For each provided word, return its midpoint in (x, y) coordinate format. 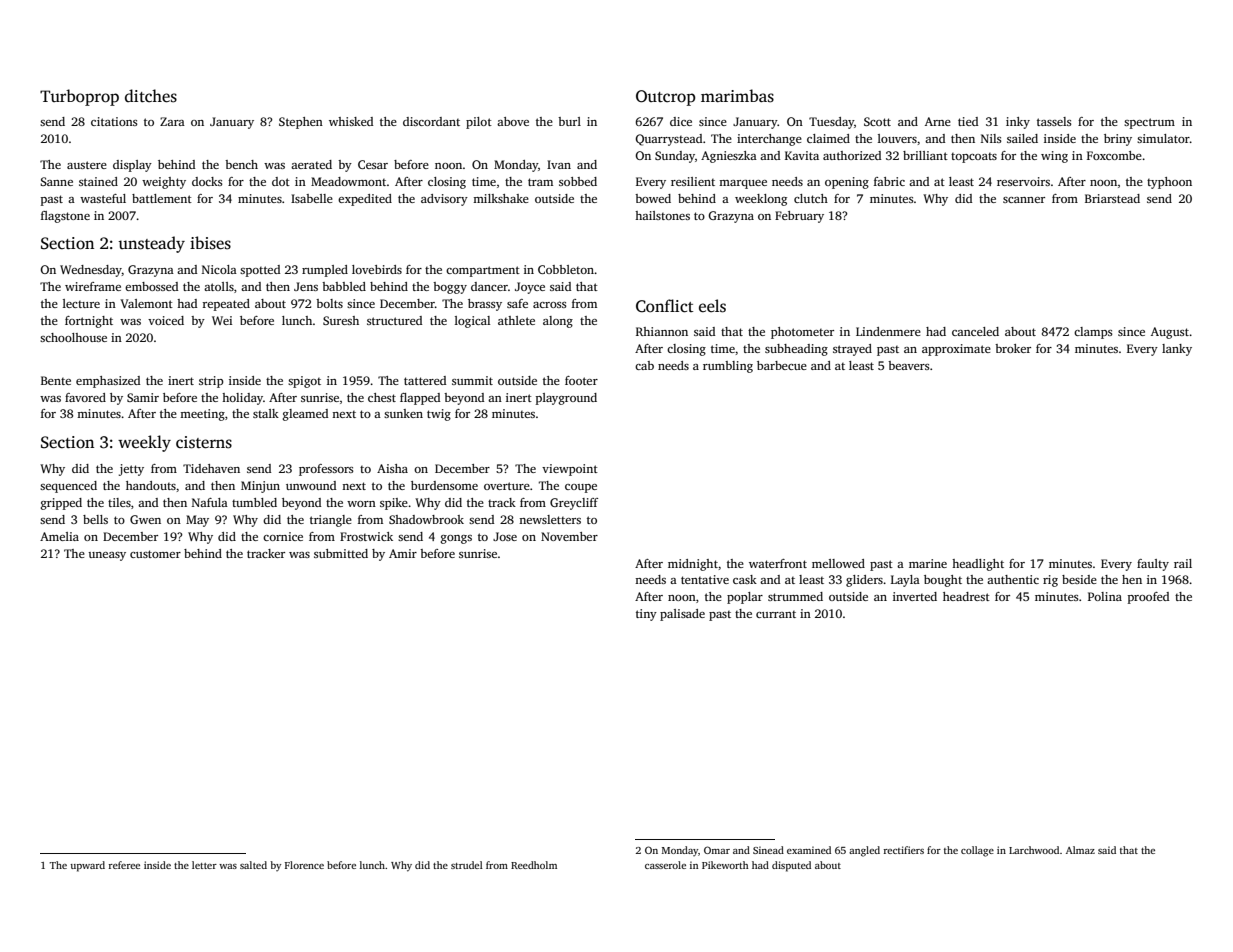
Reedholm (534, 865)
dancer (489, 286)
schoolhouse (73, 337)
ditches (151, 96)
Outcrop (665, 98)
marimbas (737, 96)
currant (776, 614)
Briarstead (1112, 198)
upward (87, 866)
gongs (456, 539)
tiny (646, 615)
